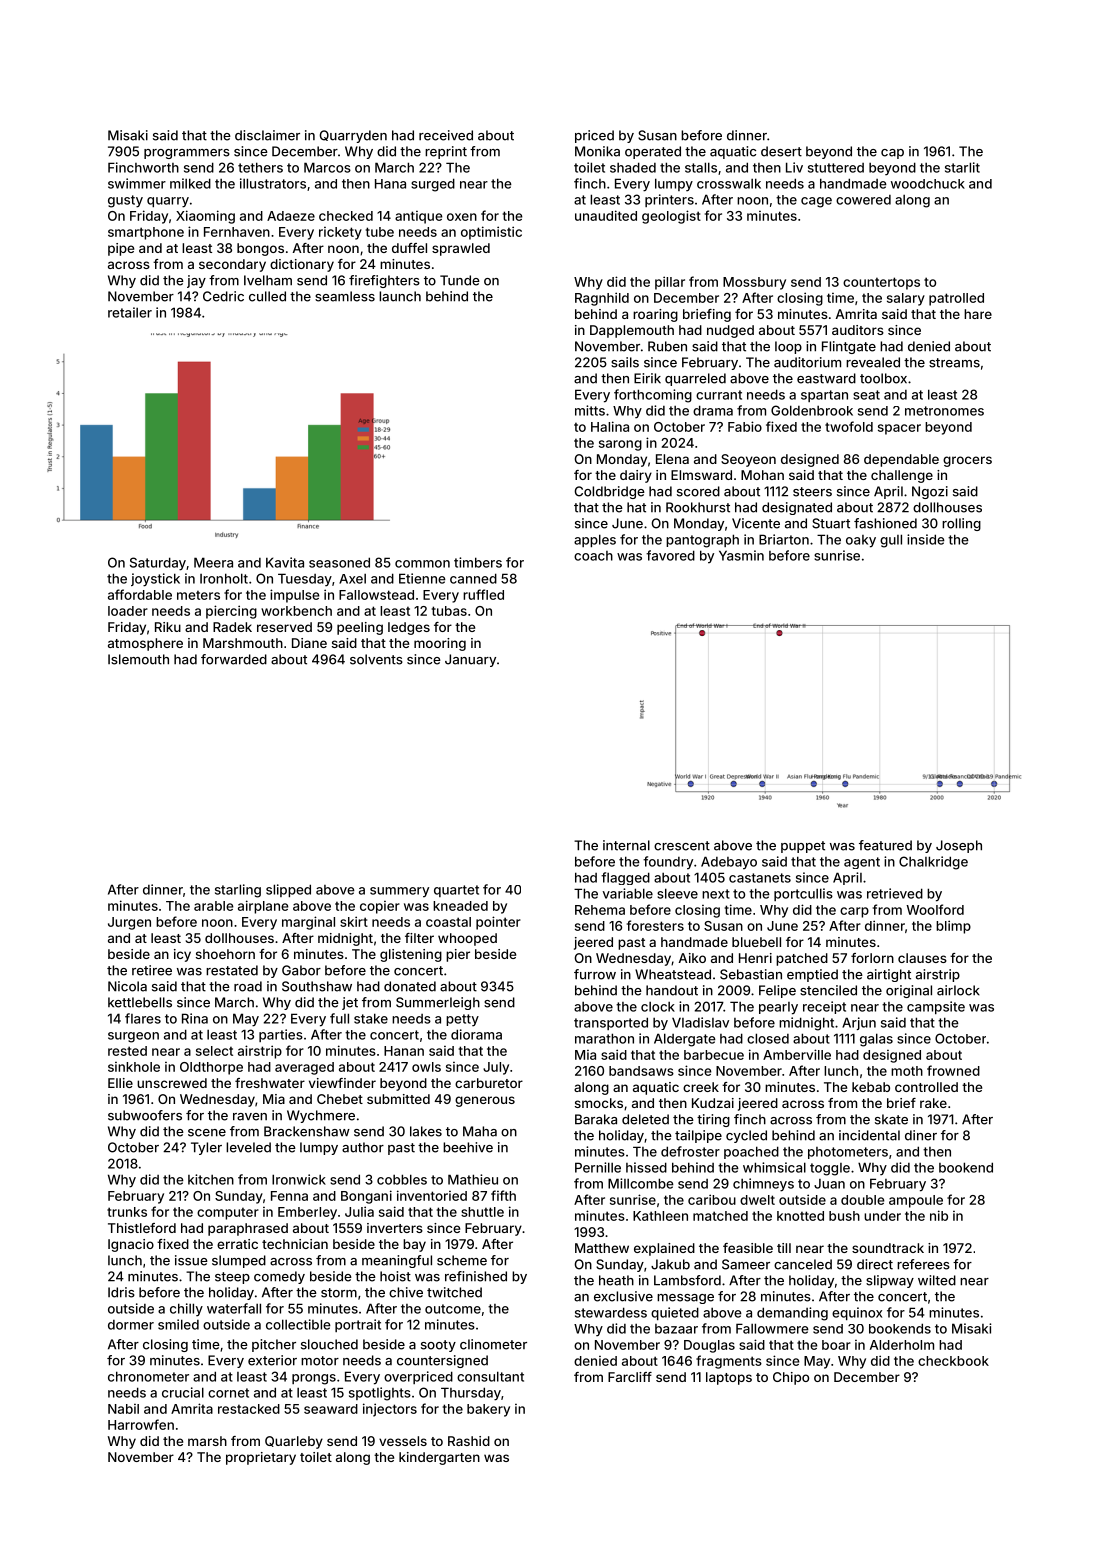 The height and width of the screenshot is (1559, 1102). I want to click on quarreled, so click(695, 379).
